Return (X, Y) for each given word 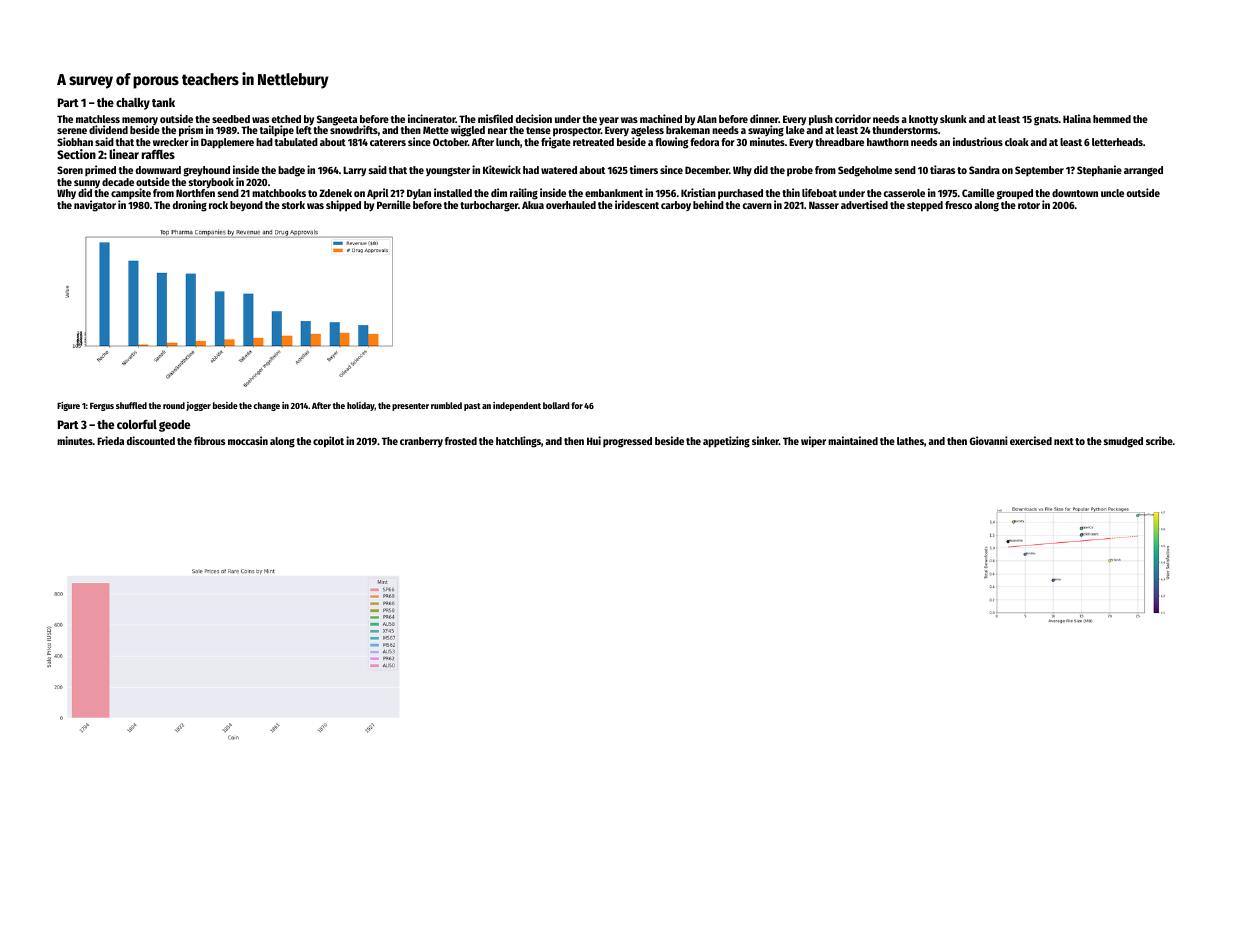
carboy (676, 206)
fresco (958, 205)
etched (286, 119)
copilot (328, 442)
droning (190, 206)
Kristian (698, 192)
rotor (1029, 205)
